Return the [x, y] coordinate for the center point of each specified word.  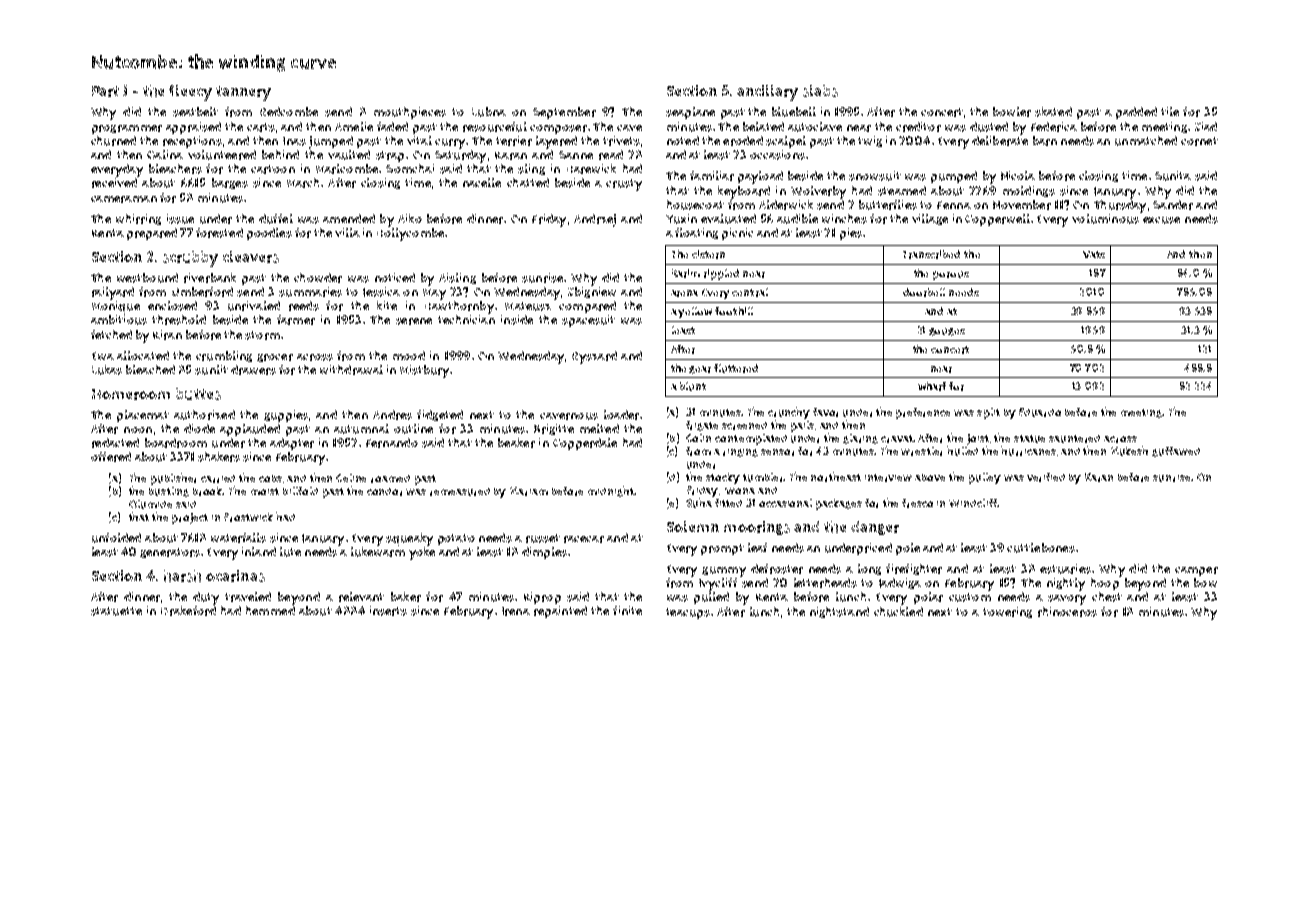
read [611, 155]
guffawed [1176, 452]
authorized [204, 415]
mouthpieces [410, 113]
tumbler [764, 477]
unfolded [116, 538]
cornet [1199, 141]
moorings [757, 528]
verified [1046, 477]
